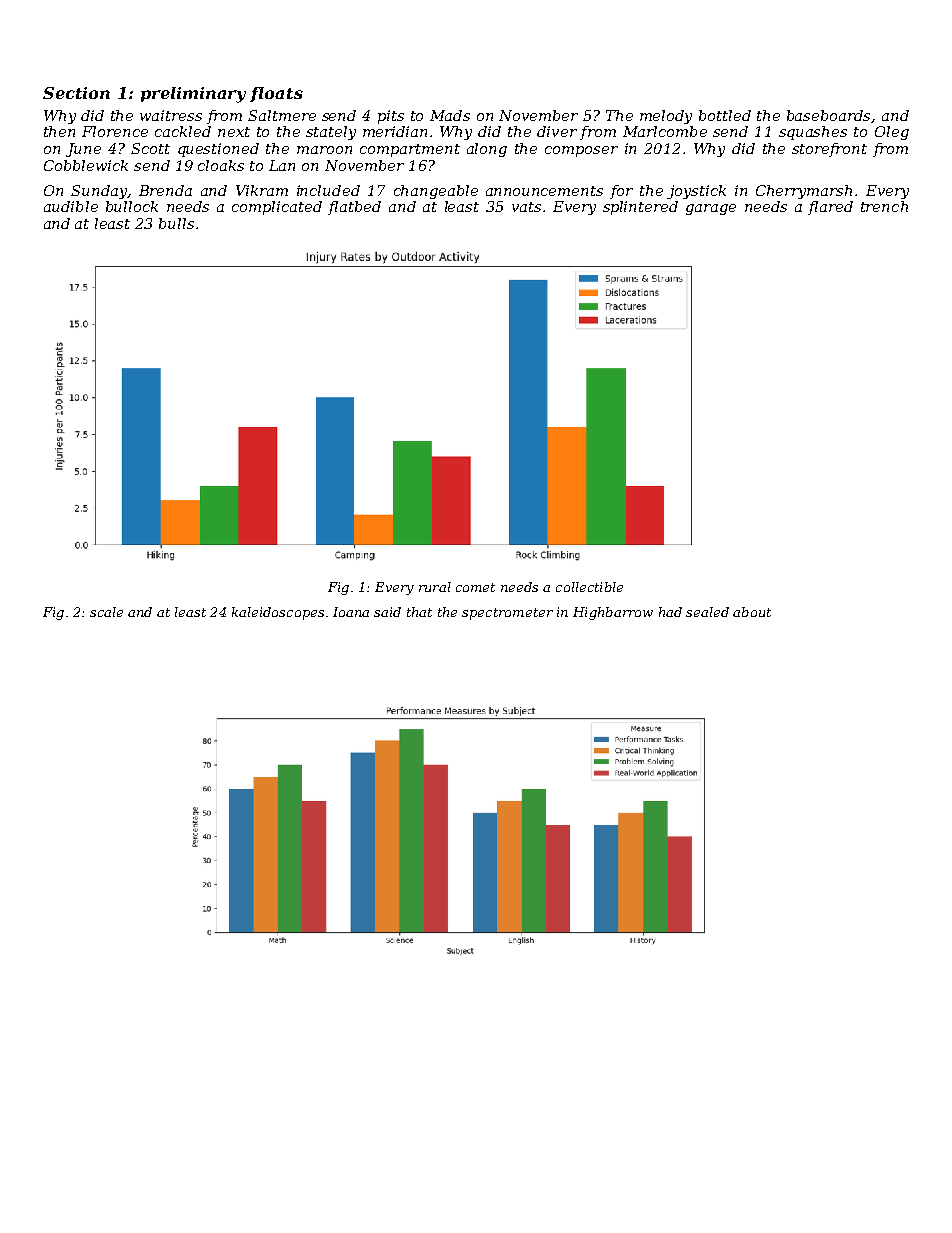 The height and width of the document is (1233, 952). I want to click on splintered, so click(640, 208).
